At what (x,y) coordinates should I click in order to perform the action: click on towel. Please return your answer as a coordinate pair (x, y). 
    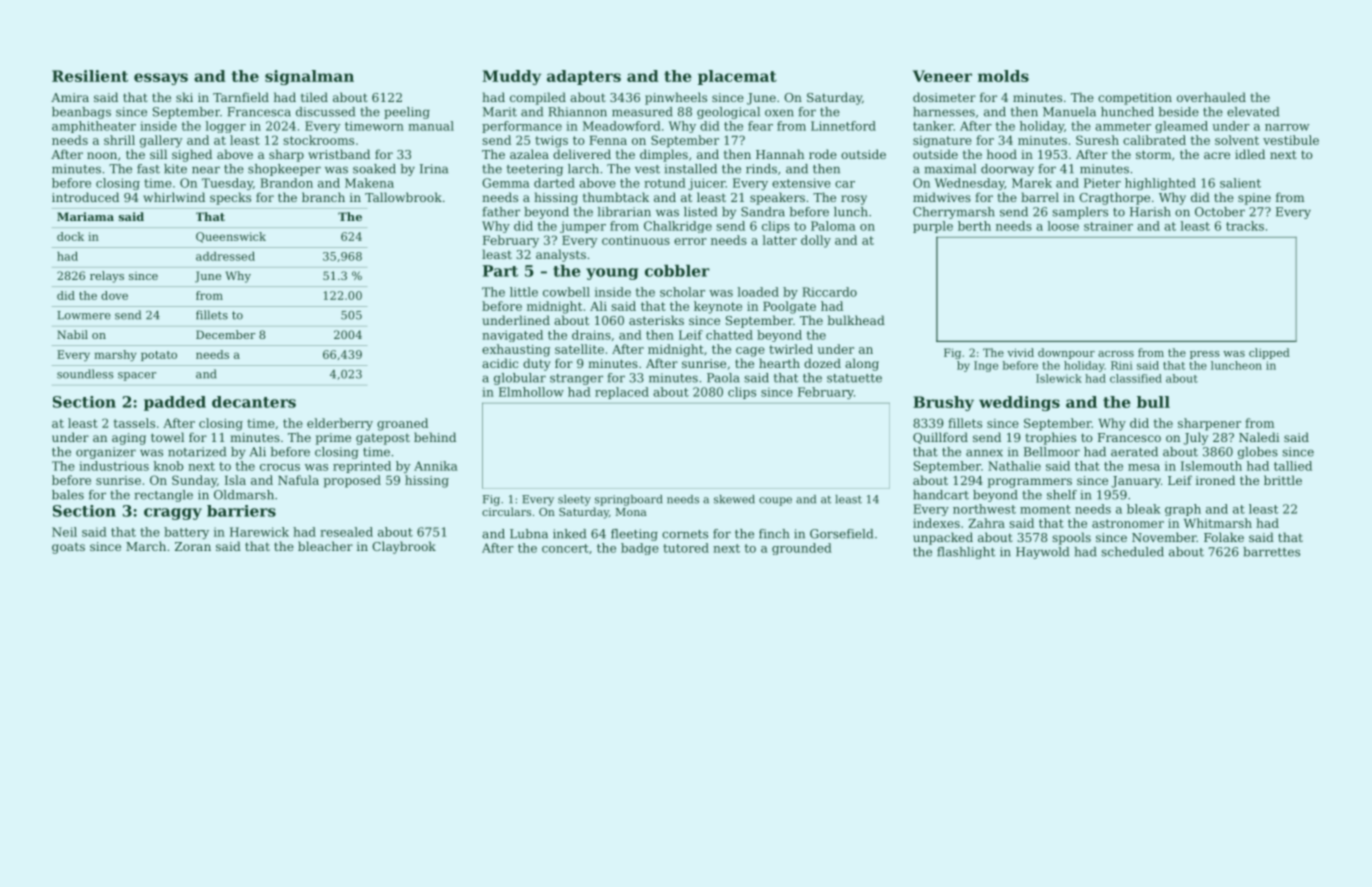
    Looking at the image, I should click on (167, 437).
